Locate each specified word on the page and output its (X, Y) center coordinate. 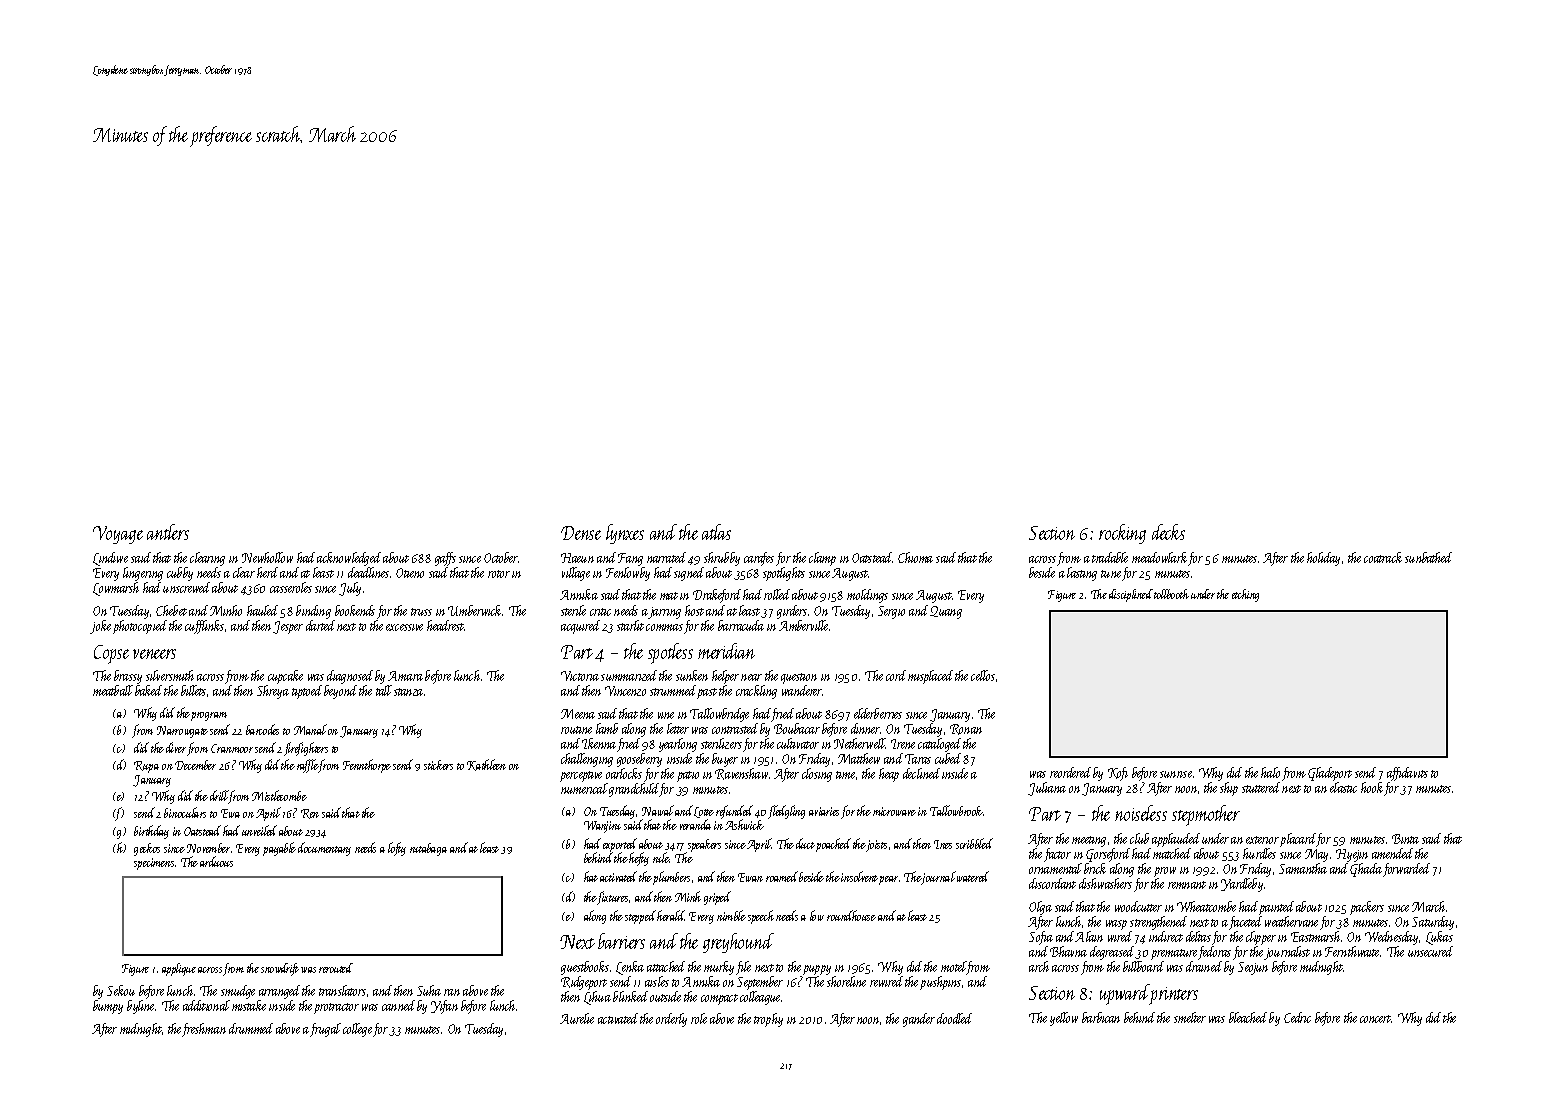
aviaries (824, 811)
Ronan (966, 729)
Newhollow (267, 557)
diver (176, 747)
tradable (1110, 557)
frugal (325, 1030)
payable (279, 849)
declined (921, 773)
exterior (1262, 840)
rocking (1122, 534)
